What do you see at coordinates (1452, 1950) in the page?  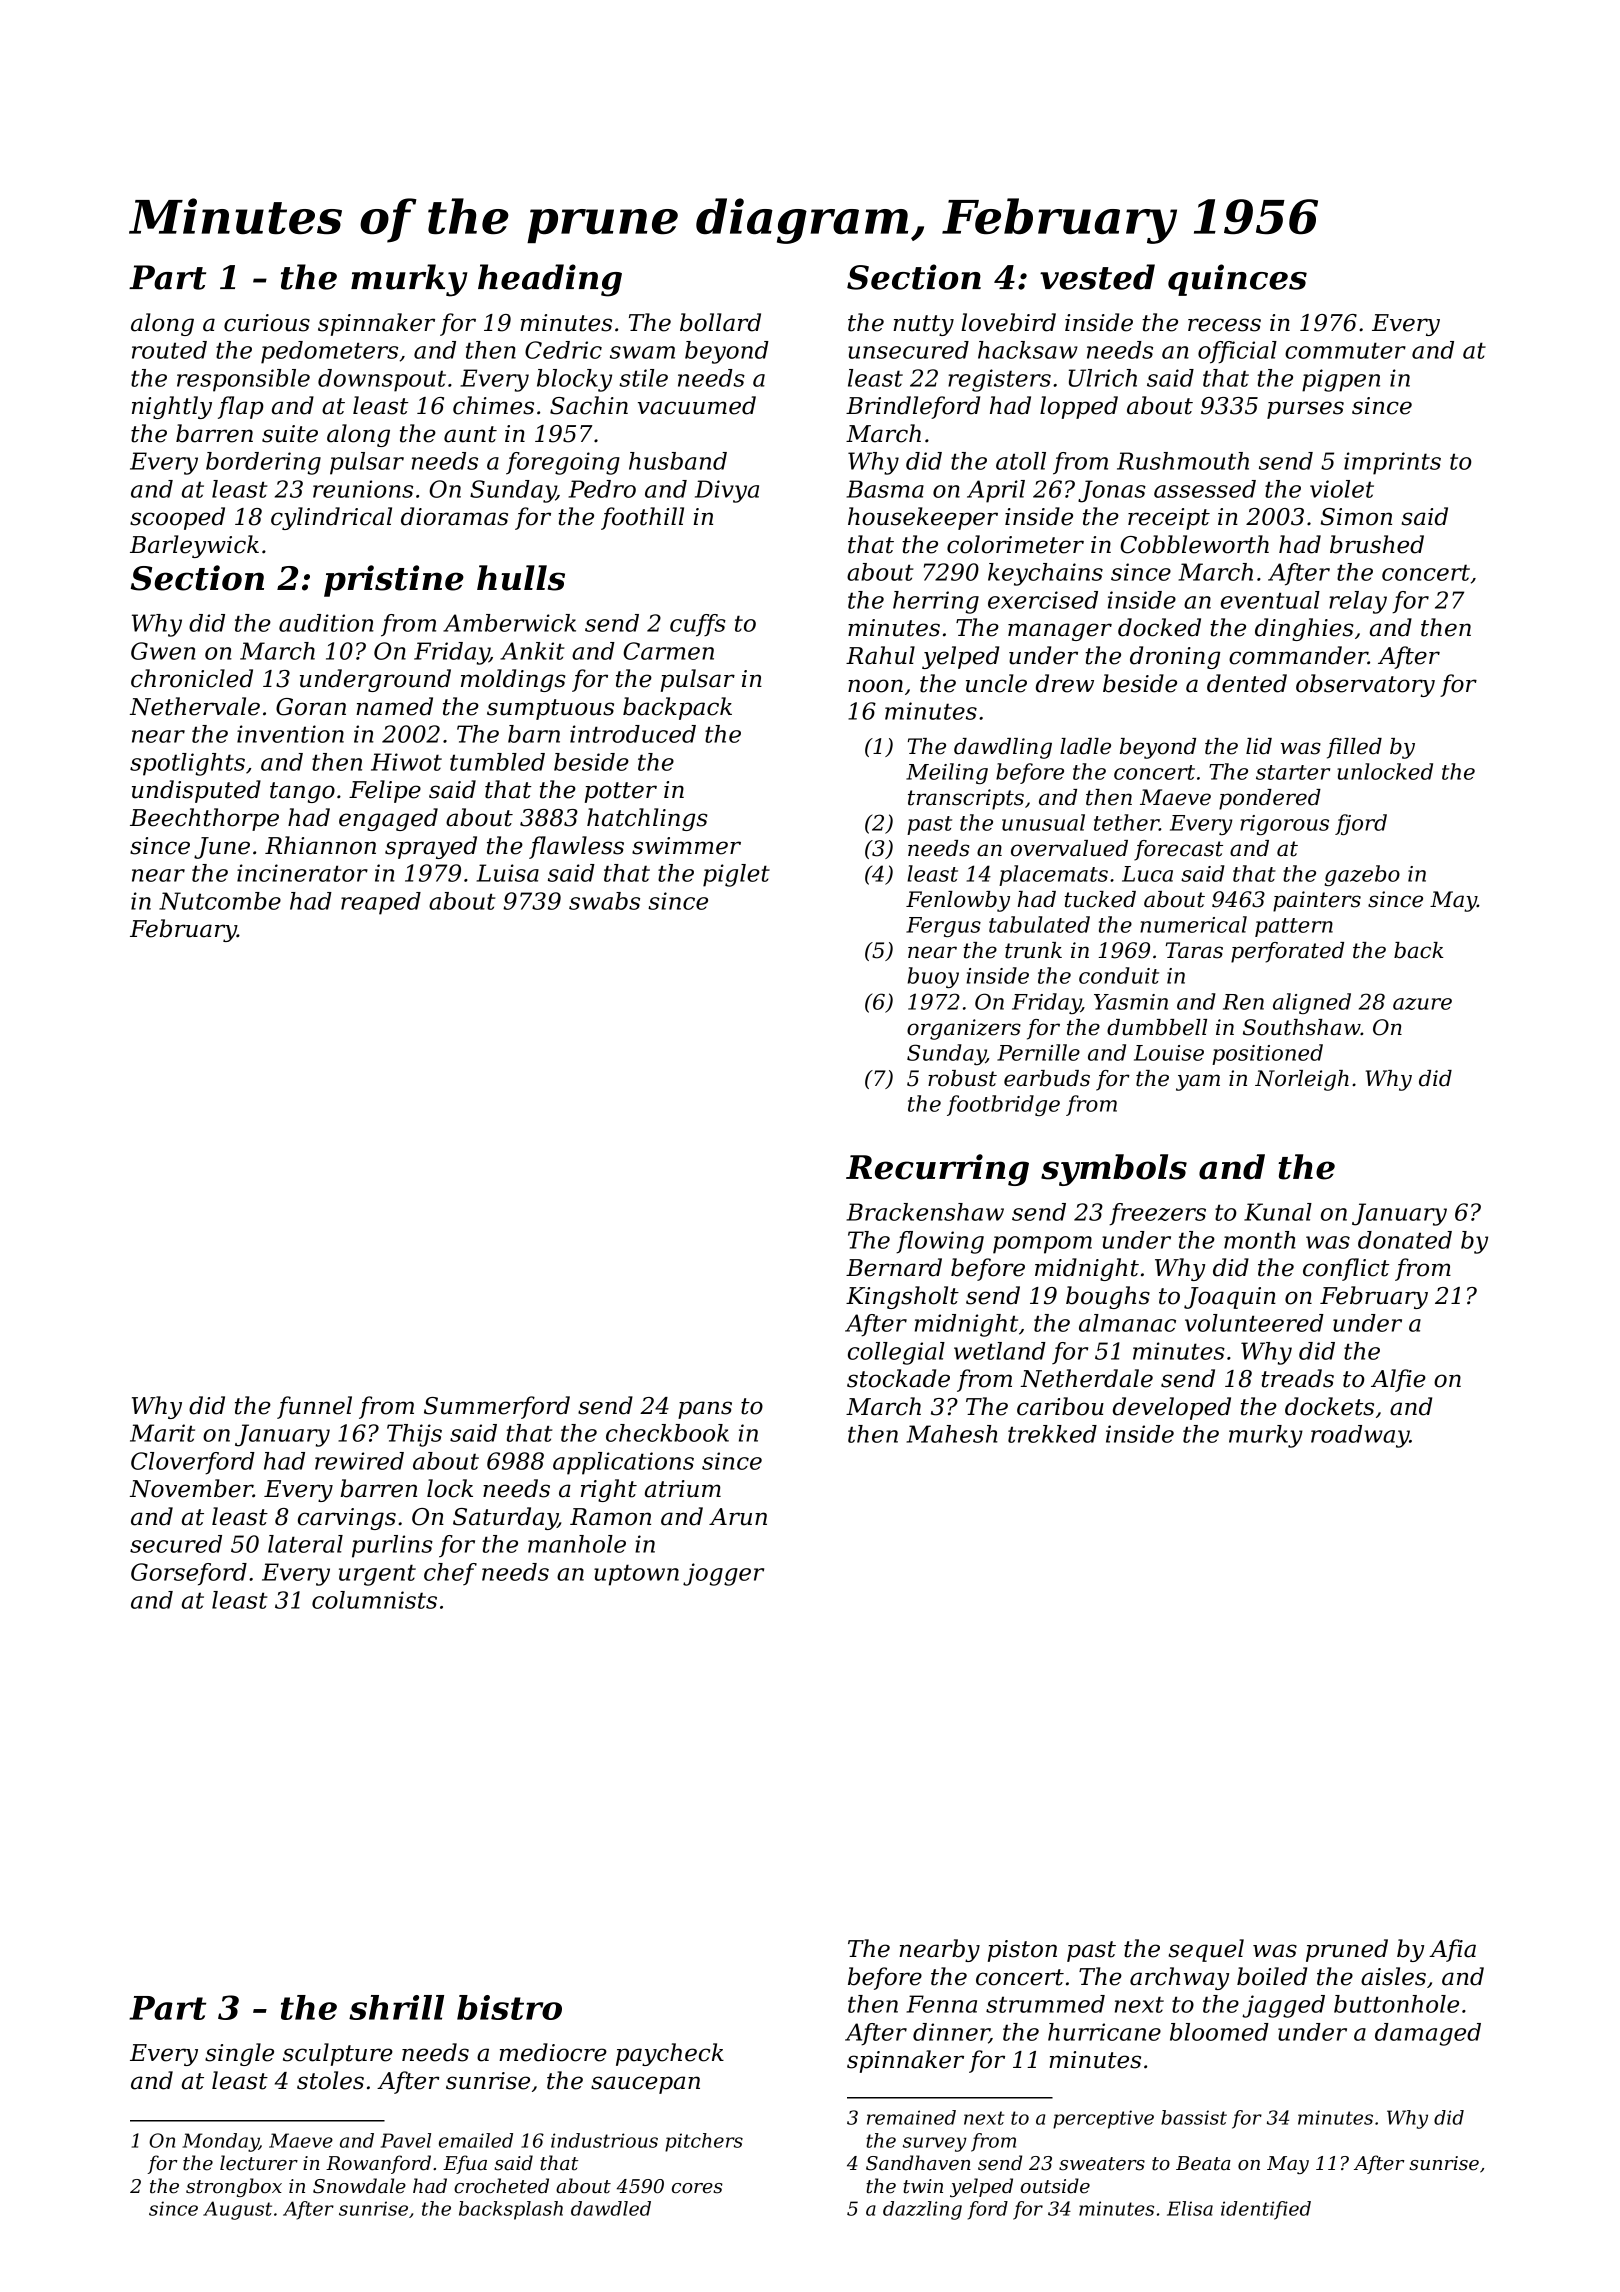 I see `Afia` at bounding box center [1452, 1950].
